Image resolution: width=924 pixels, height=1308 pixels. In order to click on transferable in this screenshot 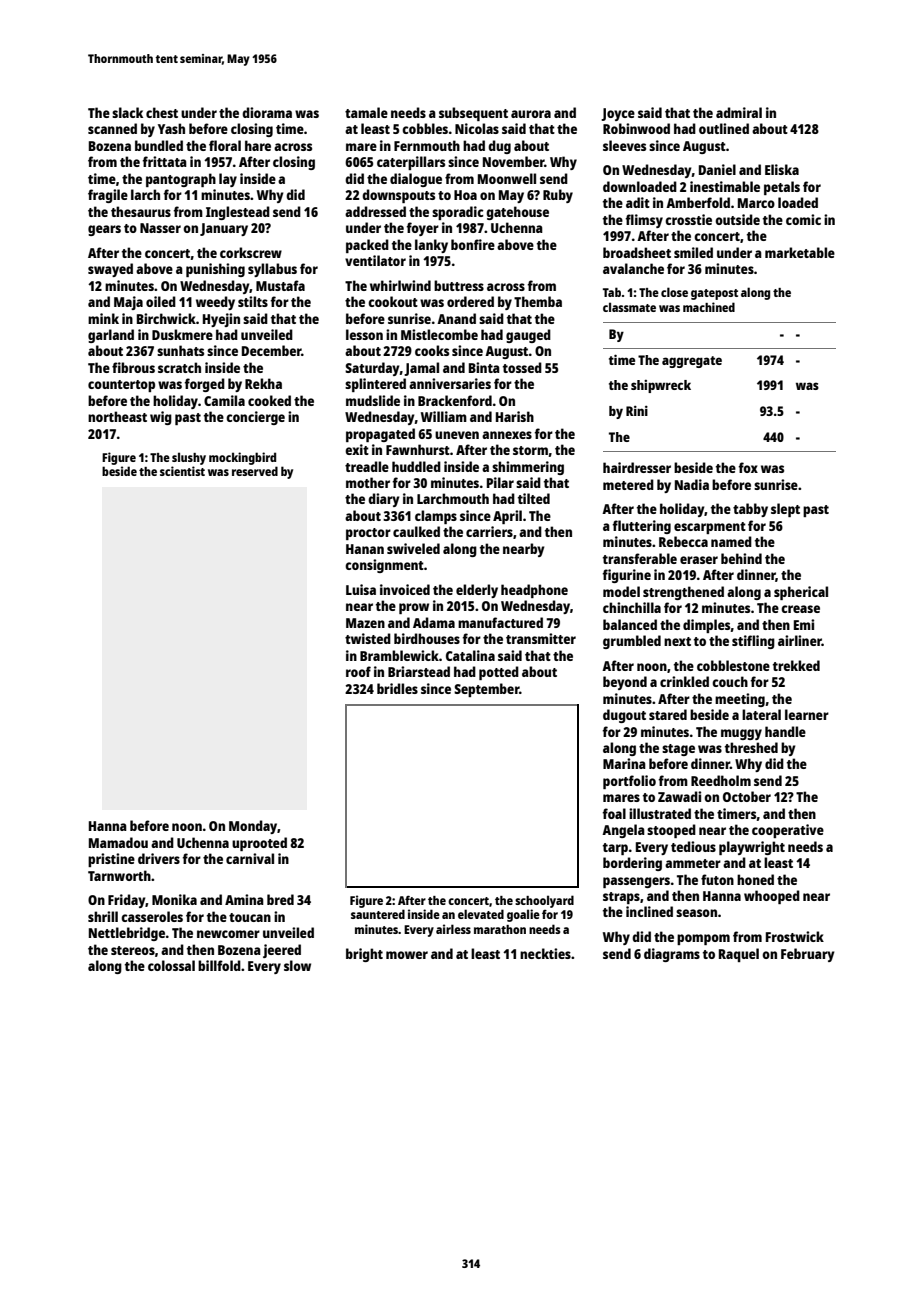, I will do `click(640, 558)`.
